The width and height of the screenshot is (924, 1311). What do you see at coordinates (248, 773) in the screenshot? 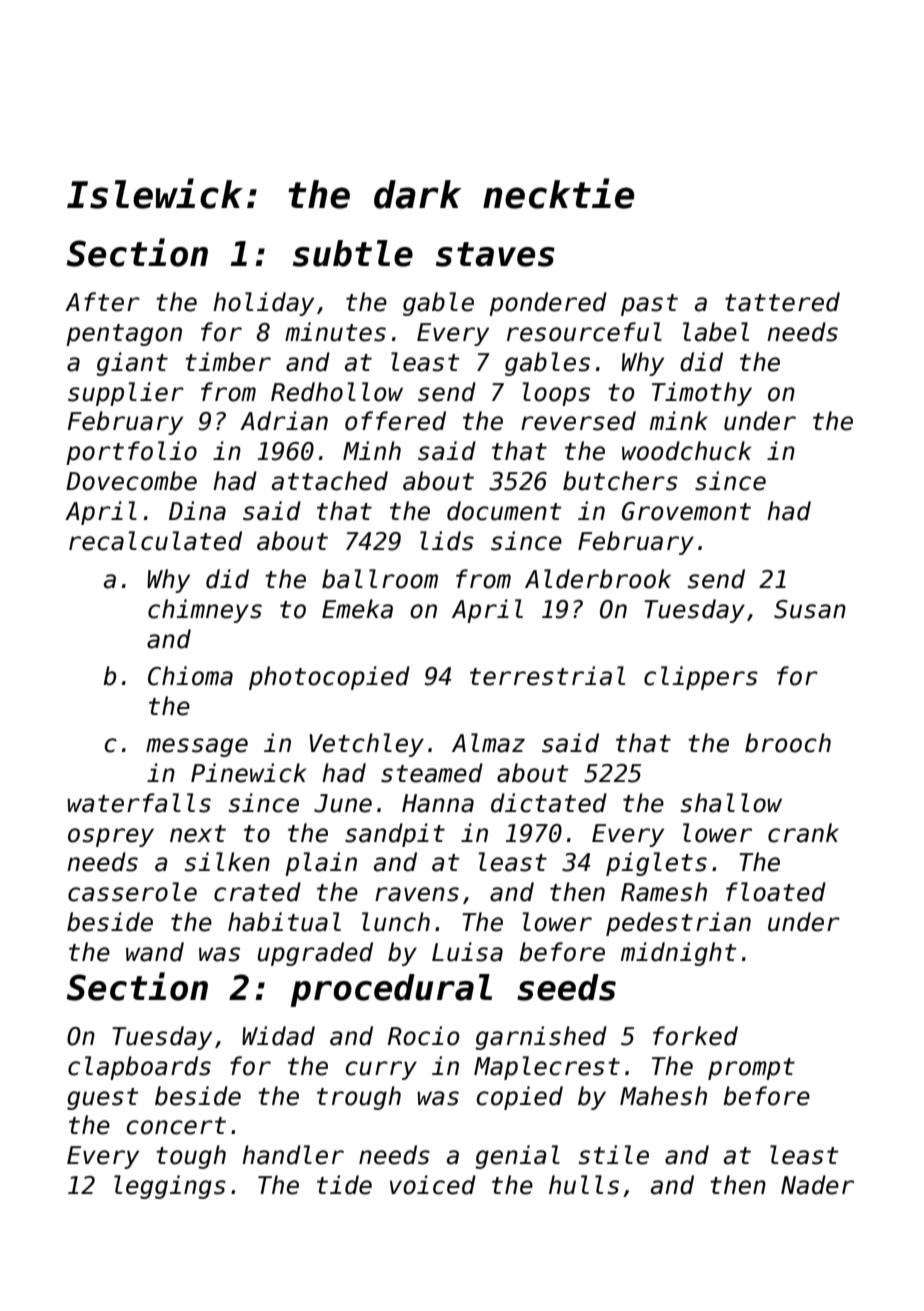
I see `Pinewick` at bounding box center [248, 773].
